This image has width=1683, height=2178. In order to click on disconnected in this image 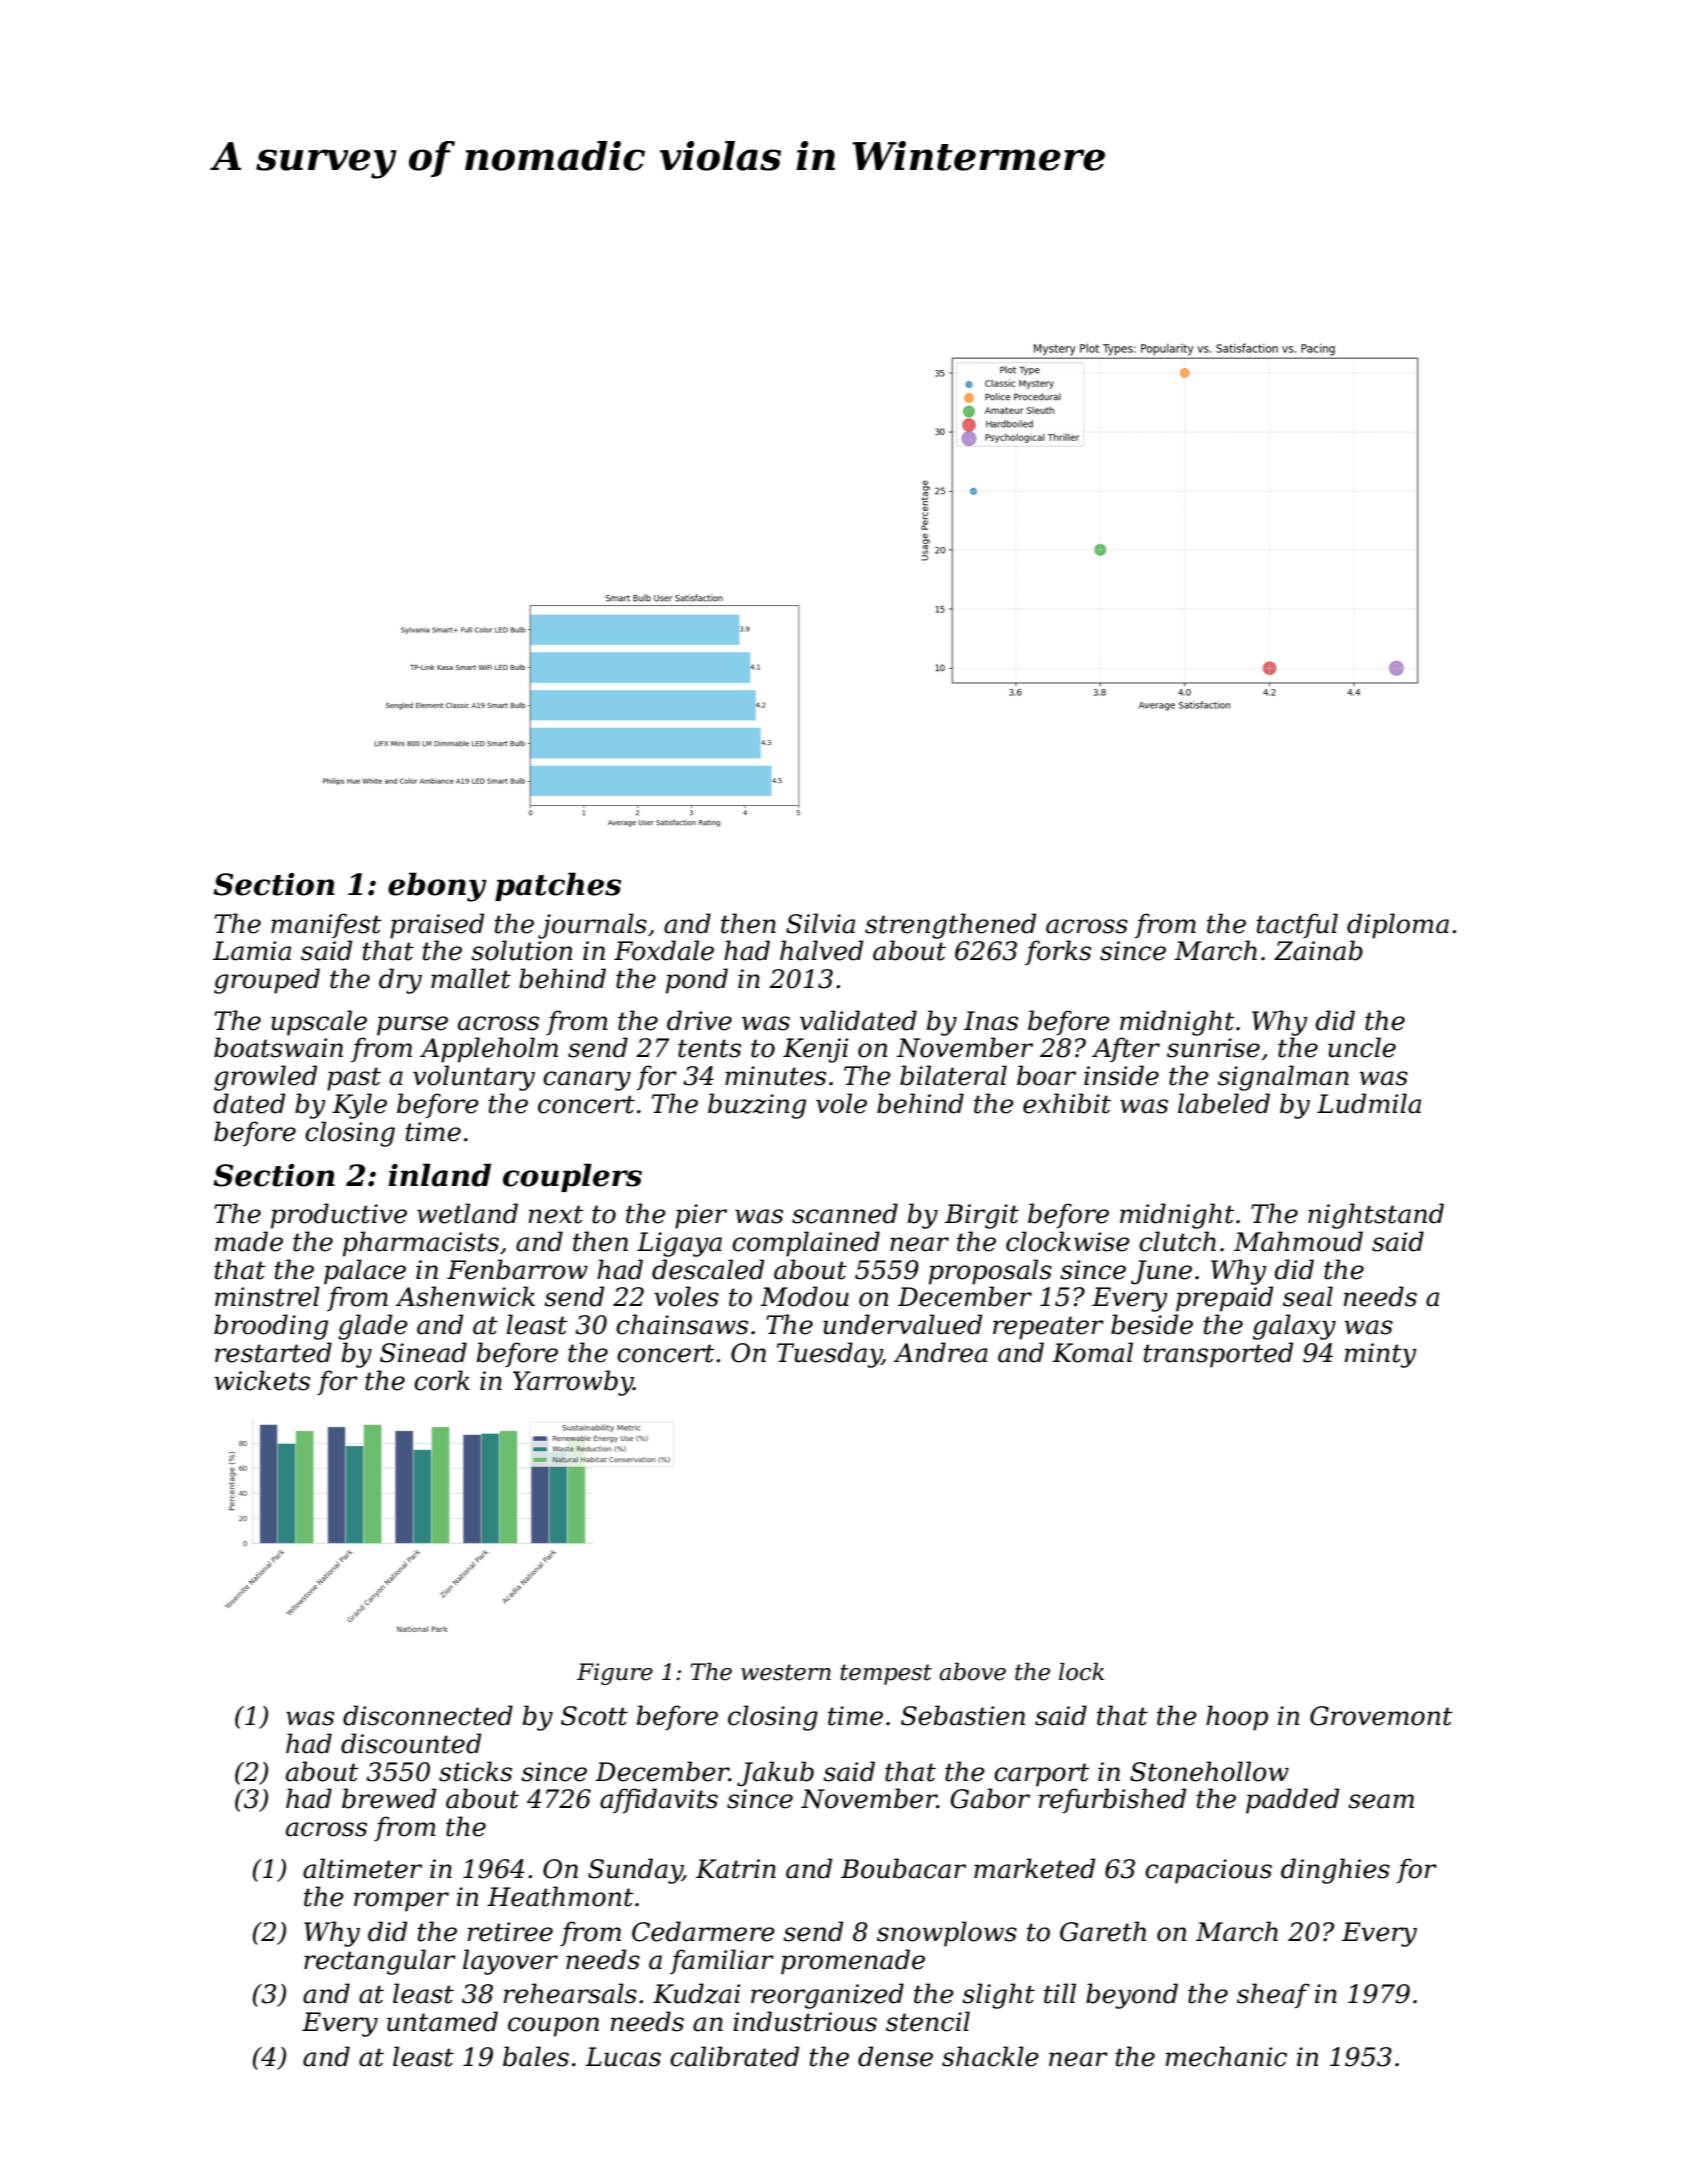, I will do `click(428, 1715)`.
